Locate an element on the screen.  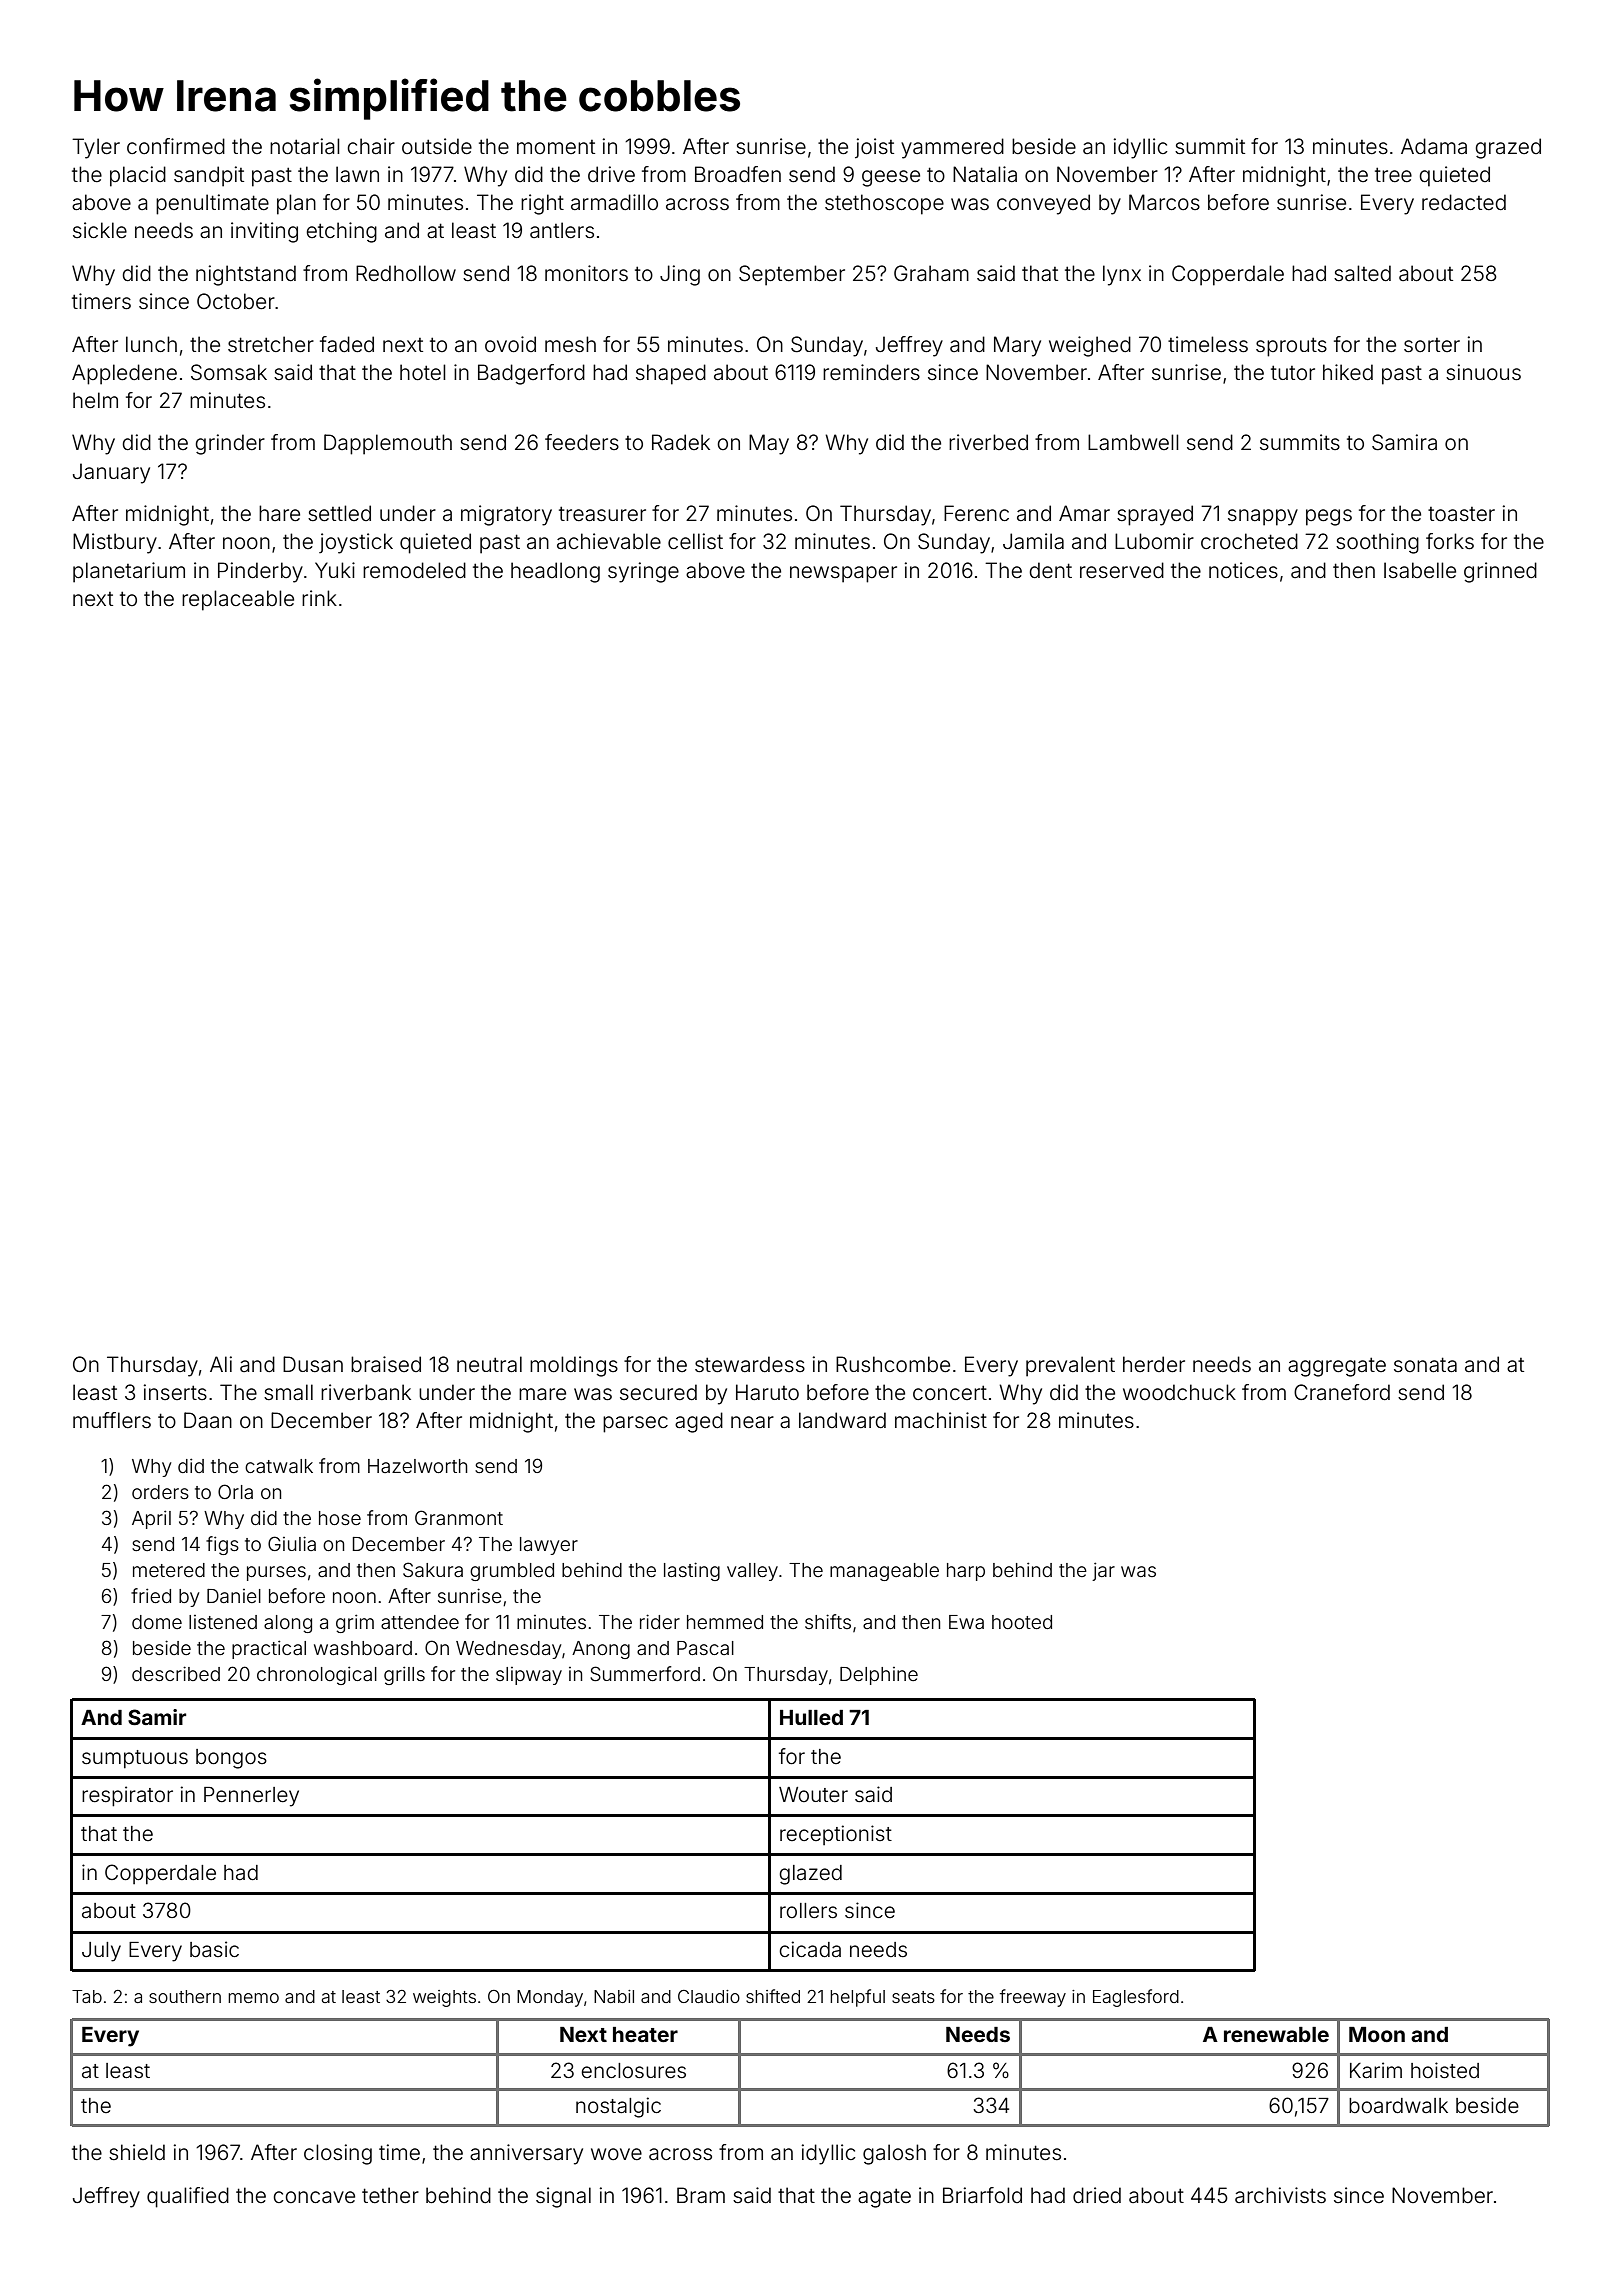
jar is located at coordinates (1103, 1571).
